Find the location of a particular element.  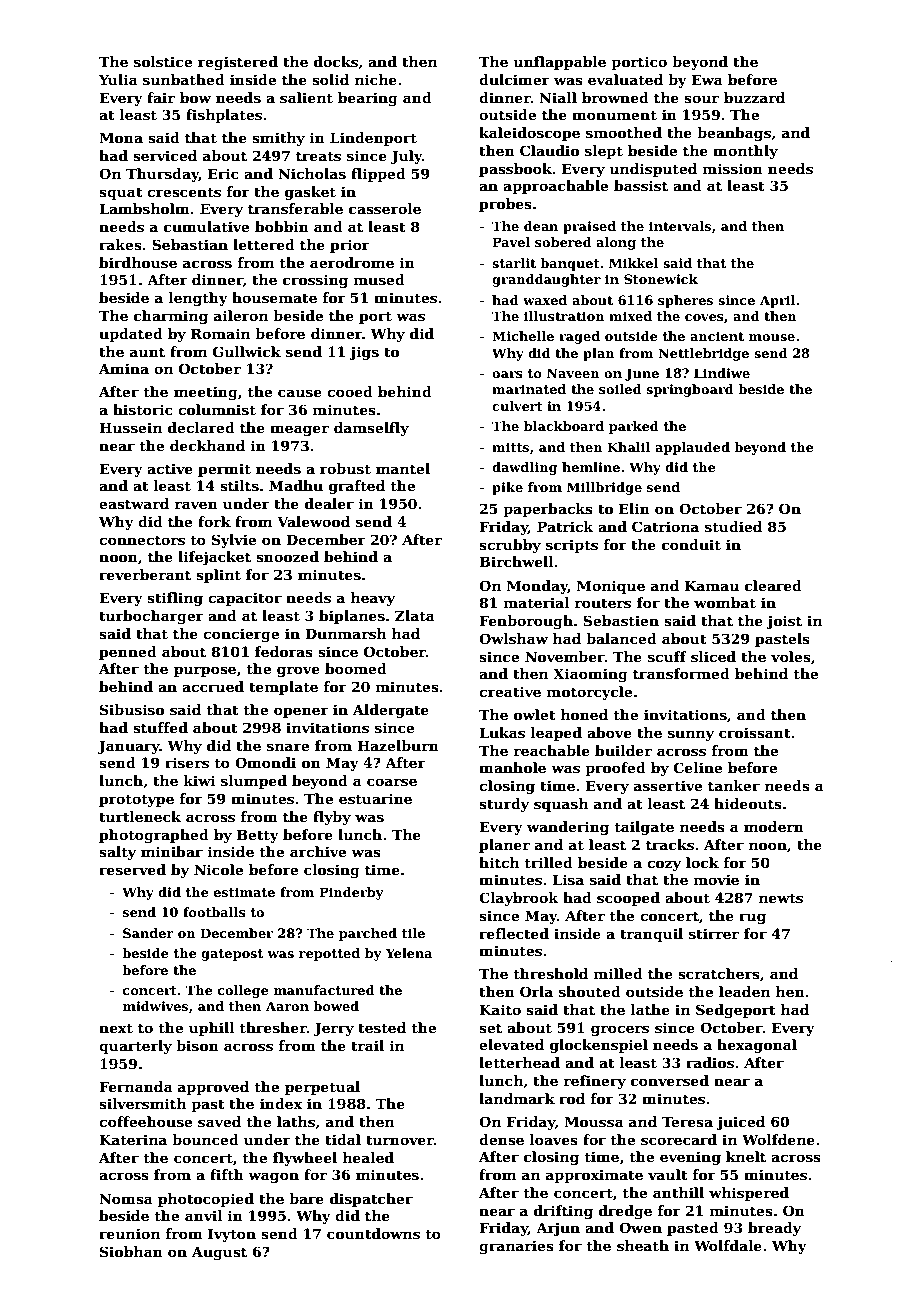

uphill is located at coordinates (212, 1029).
